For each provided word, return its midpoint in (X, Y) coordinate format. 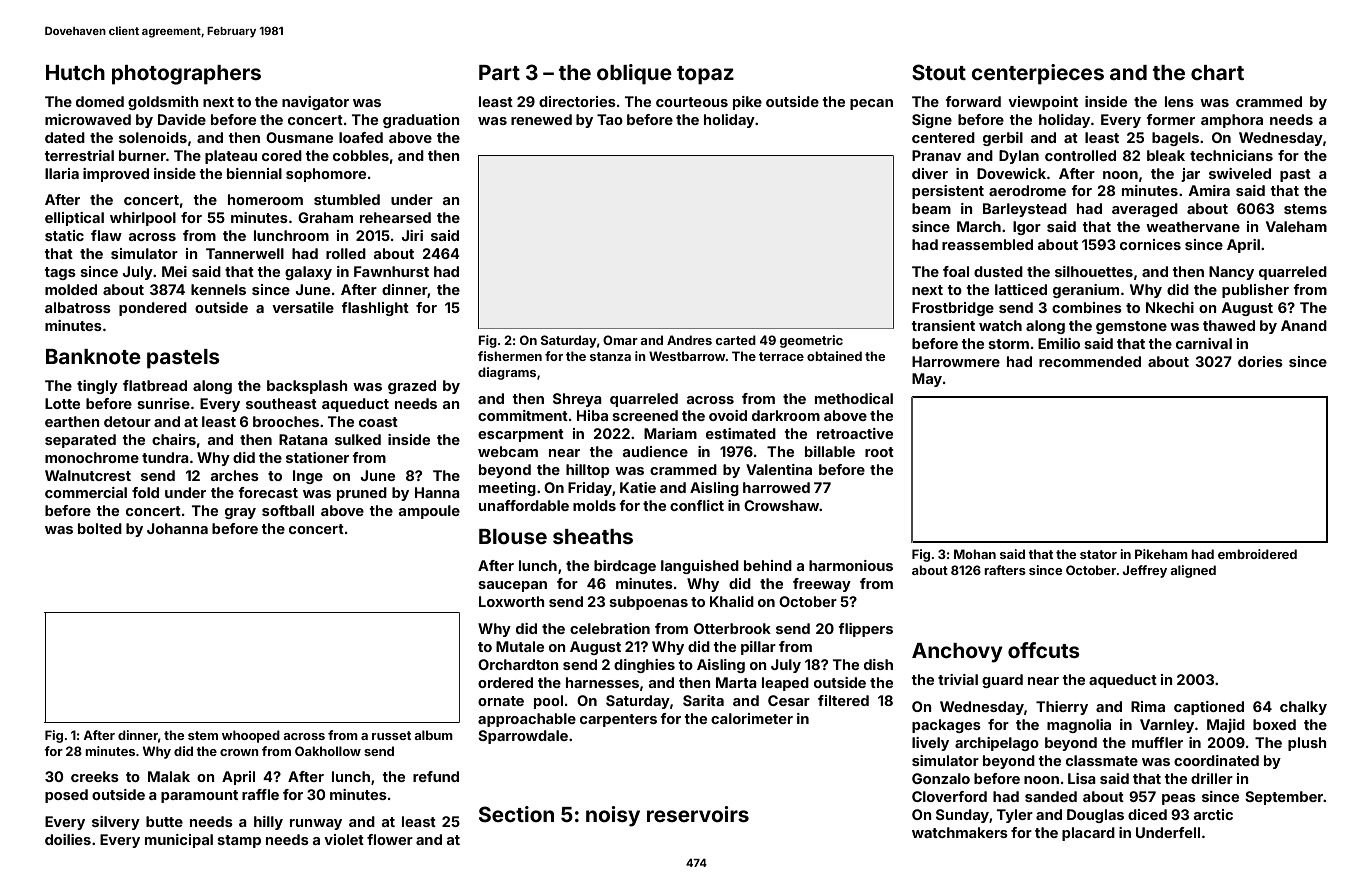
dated (65, 137)
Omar (620, 340)
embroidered (1257, 554)
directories (577, 101)
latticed (1021, 289)
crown (239, 752)
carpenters (618, 720)
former (1170, 119)
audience (655, 451)
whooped (251, 736)
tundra (165, 457)
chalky (1303, 708)
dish (878, 664)
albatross (78, 307)
